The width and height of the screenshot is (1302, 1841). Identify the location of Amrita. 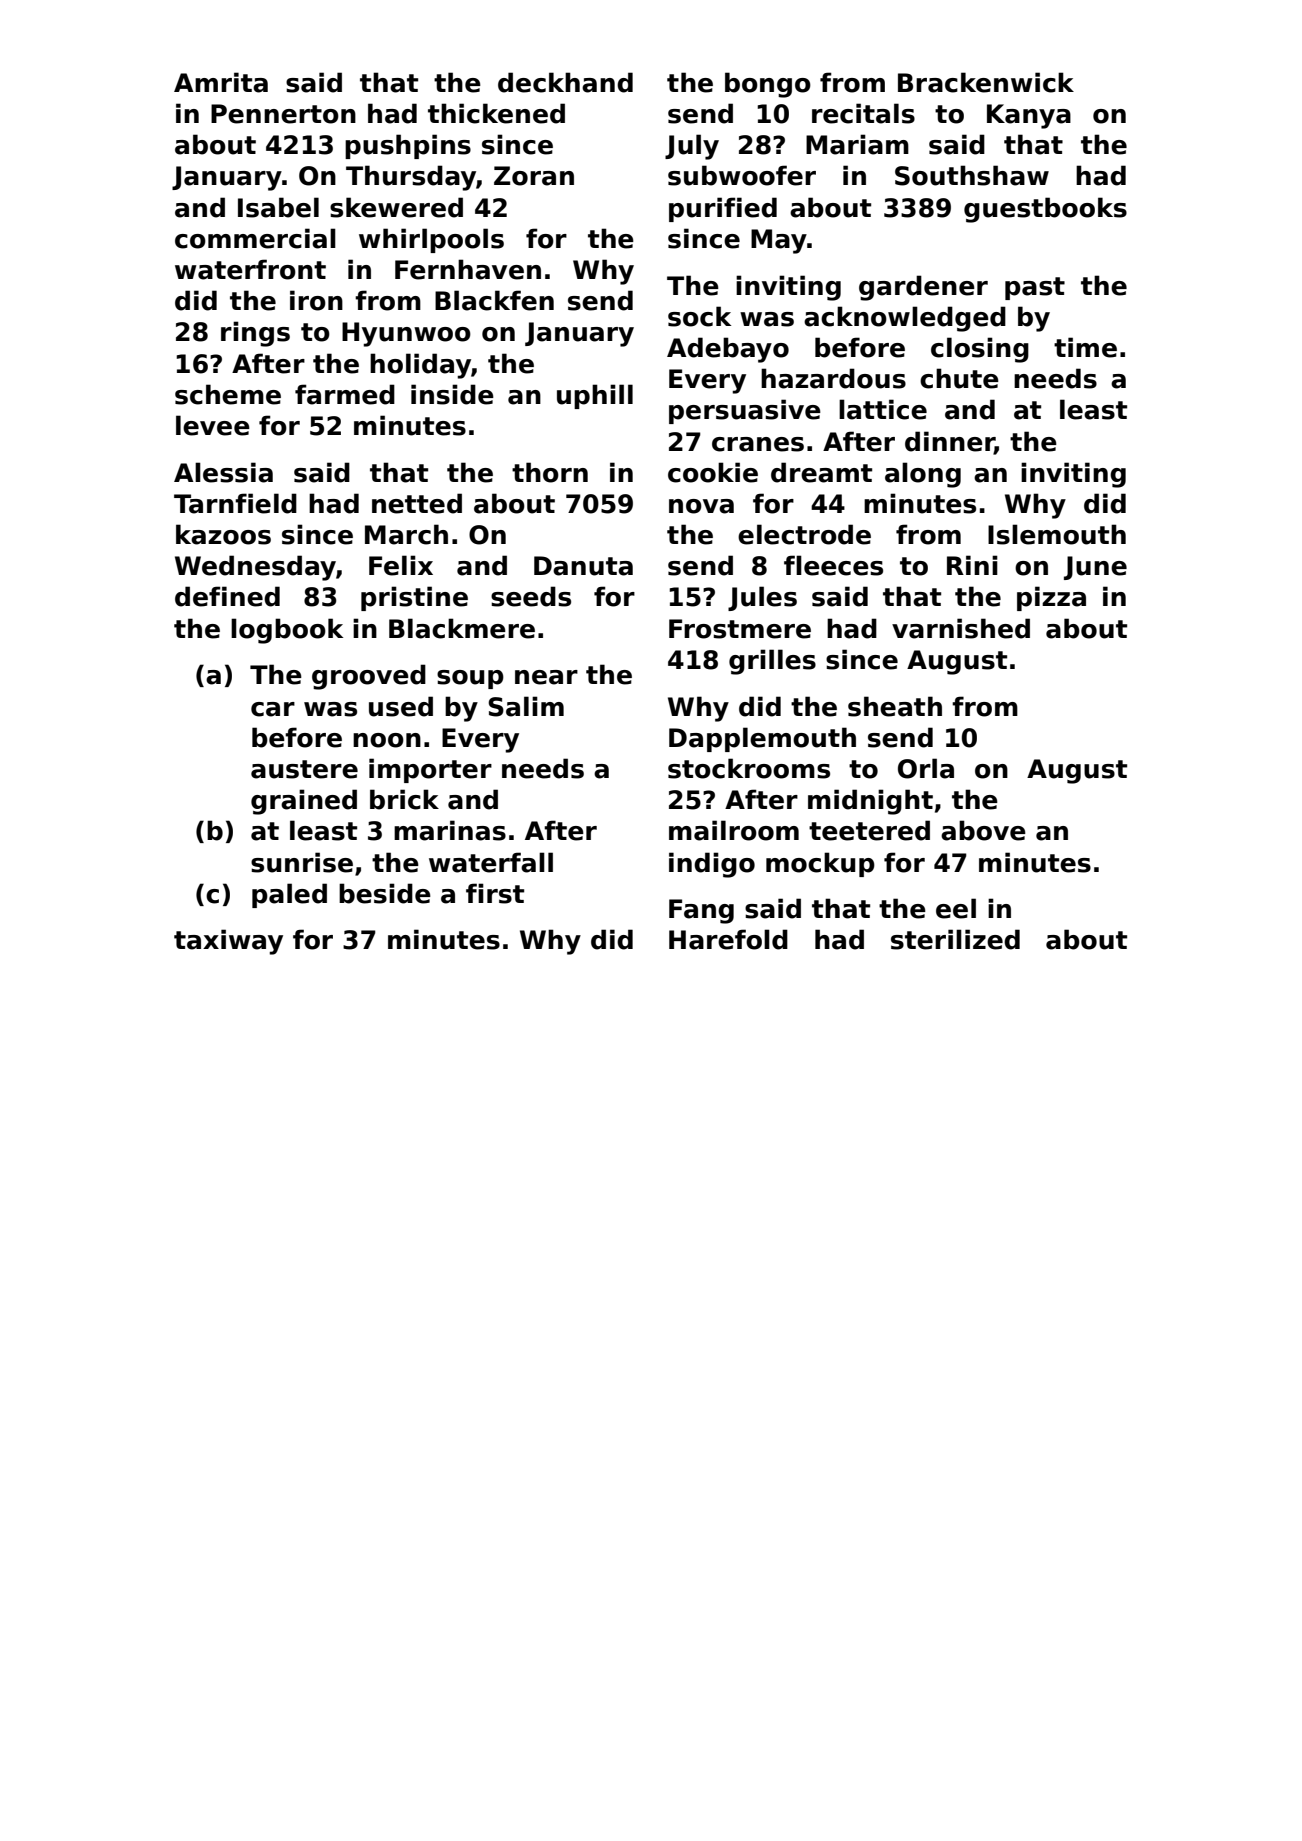
(221, 82).
